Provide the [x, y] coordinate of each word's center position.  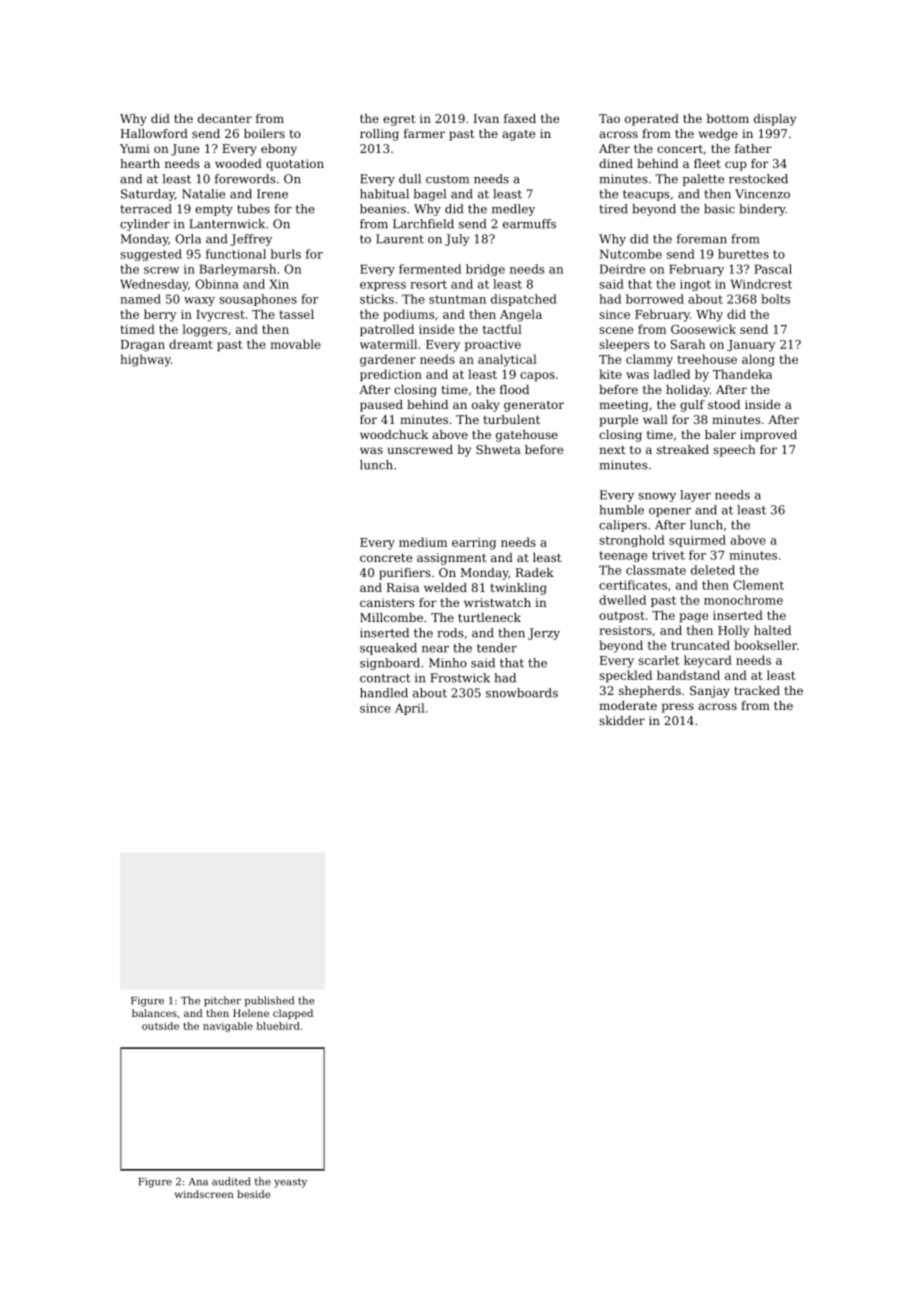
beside [253, 1194]
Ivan [486, 118]
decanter [225, 118]
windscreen [204, 1194]
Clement [758, 585]
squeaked [388, 649]
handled [384, 693]
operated [652, 120]
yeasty [290, 1183]
